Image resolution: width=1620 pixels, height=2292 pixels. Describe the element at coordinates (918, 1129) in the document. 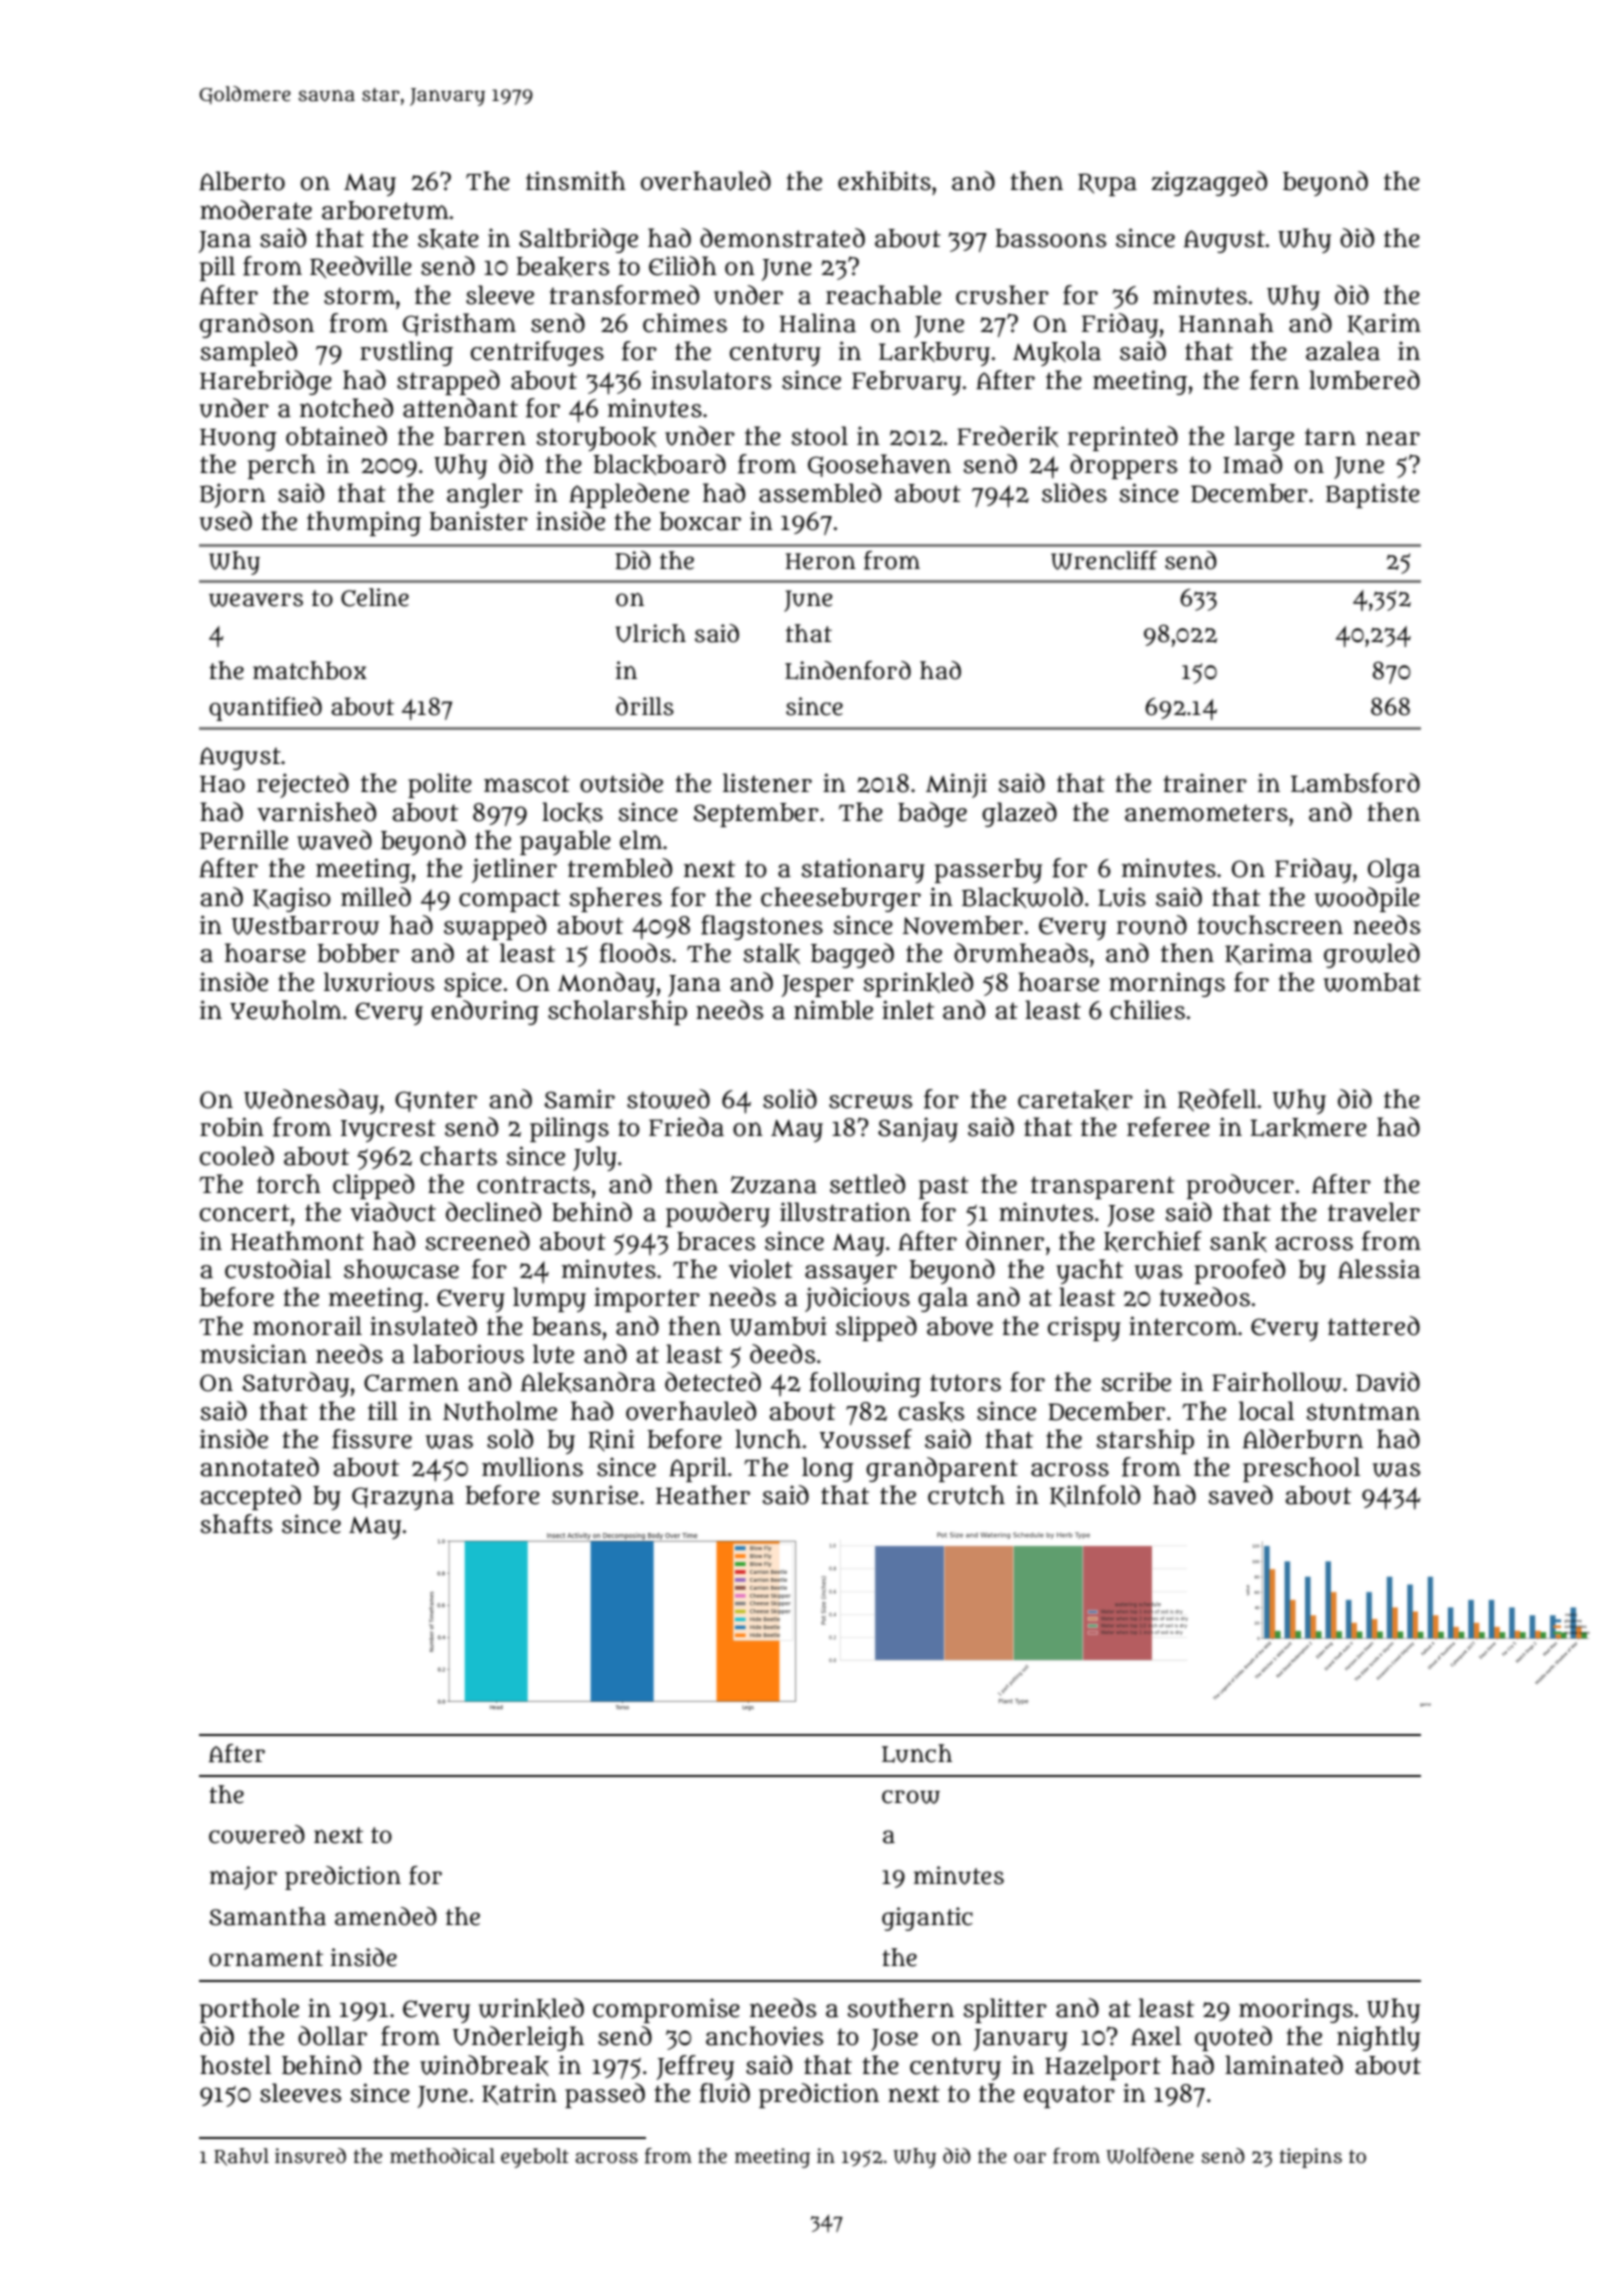

I see `Sanjay` at that location.
